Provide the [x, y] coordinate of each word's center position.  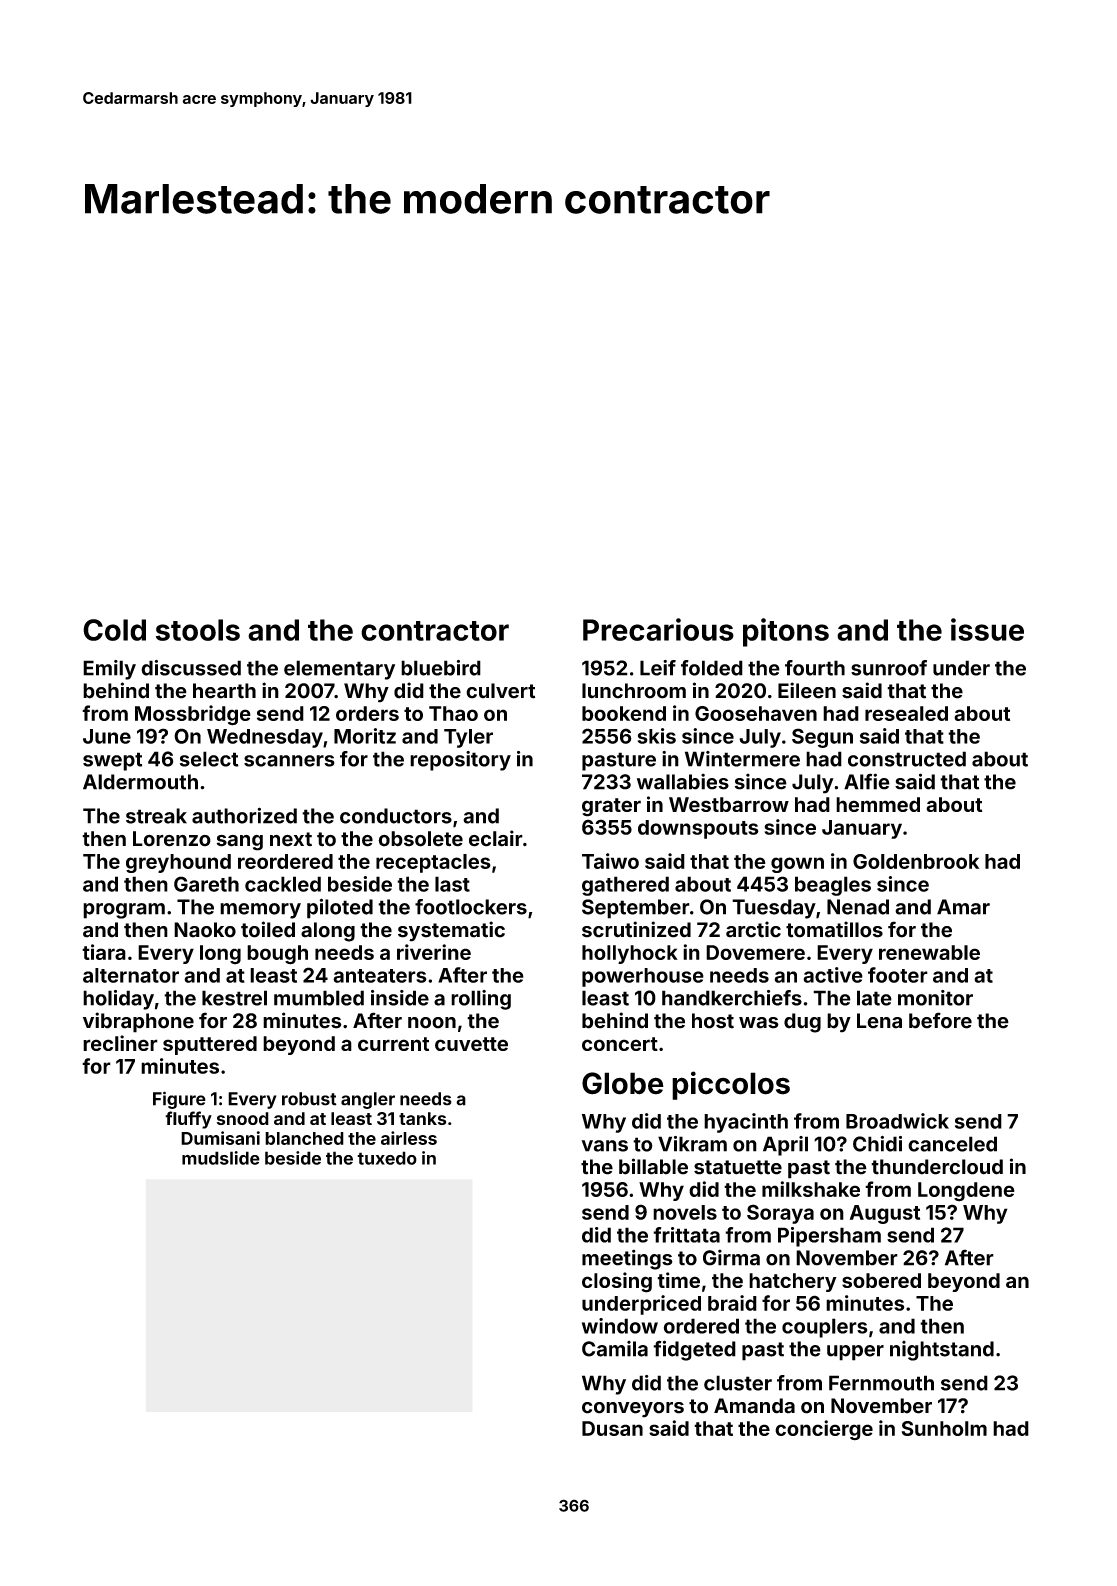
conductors [396, 816]
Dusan [612, 1428]
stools [198, 630]
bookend [624, 713]
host [713, 1021]
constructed [907, 759]
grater [611, 807]
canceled [952, 1144]
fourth [815, 668]
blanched [304, 1138]
